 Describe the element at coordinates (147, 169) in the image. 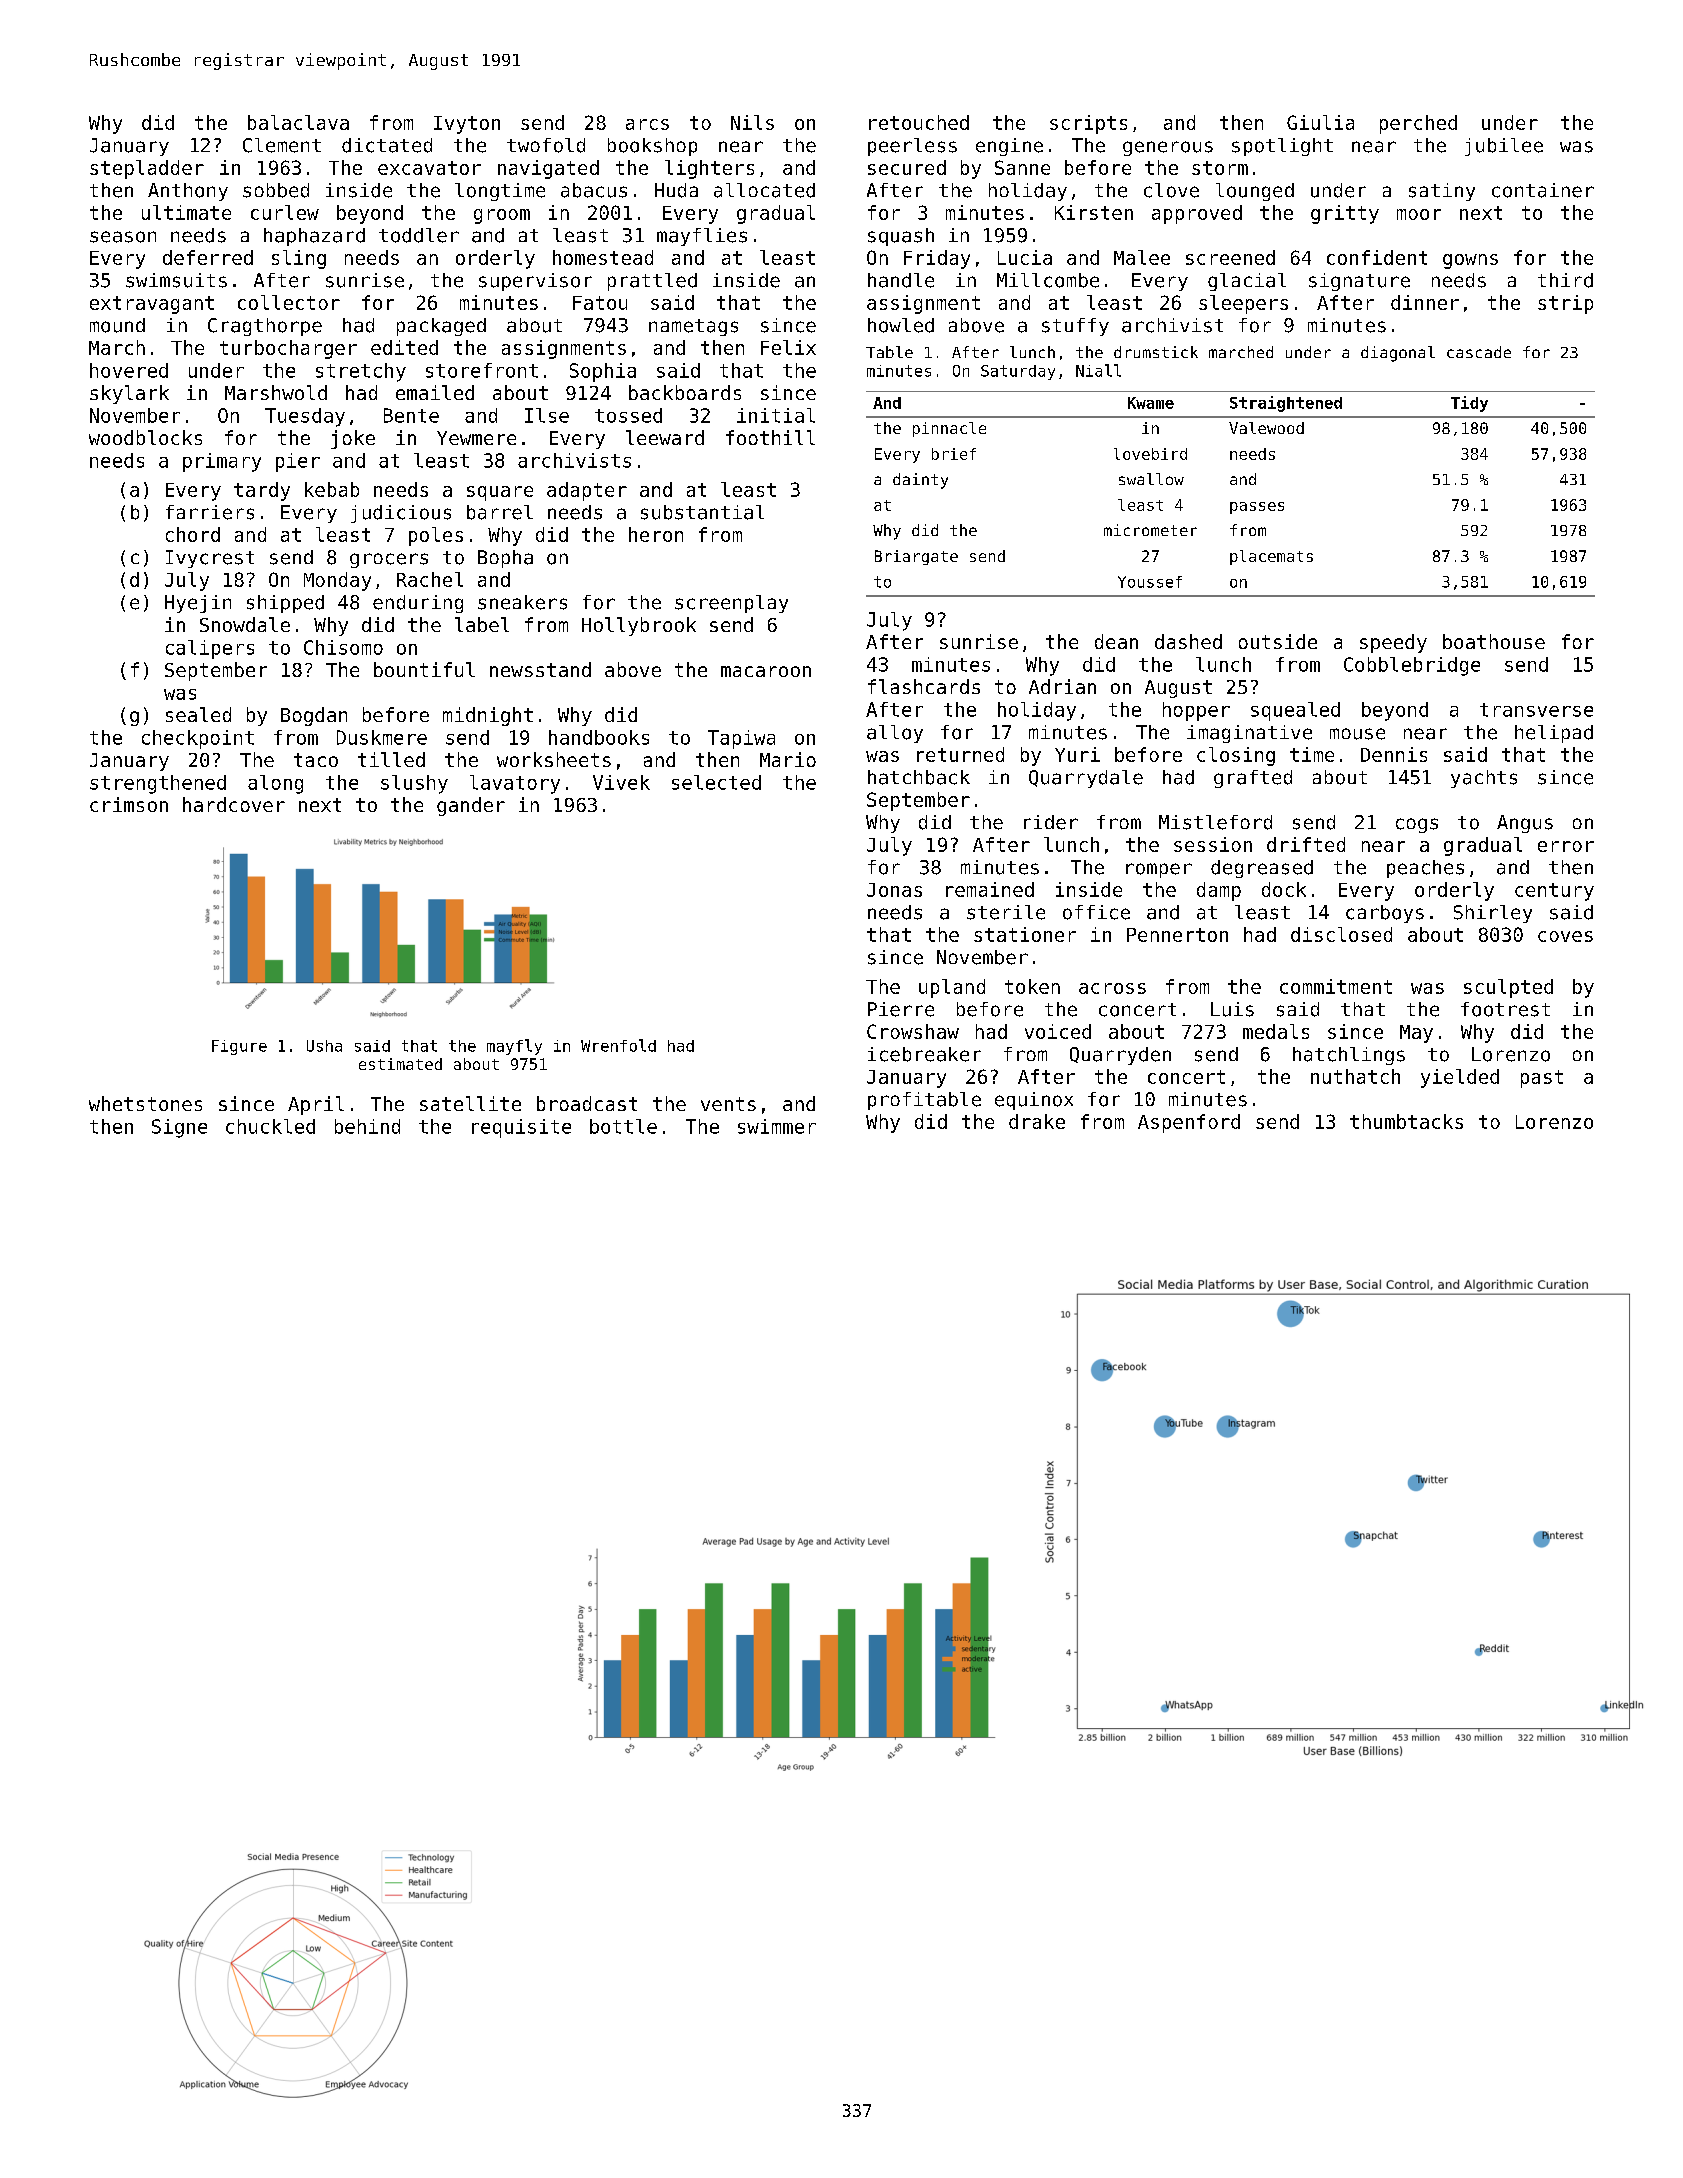

I see `stepladder` at that location.
